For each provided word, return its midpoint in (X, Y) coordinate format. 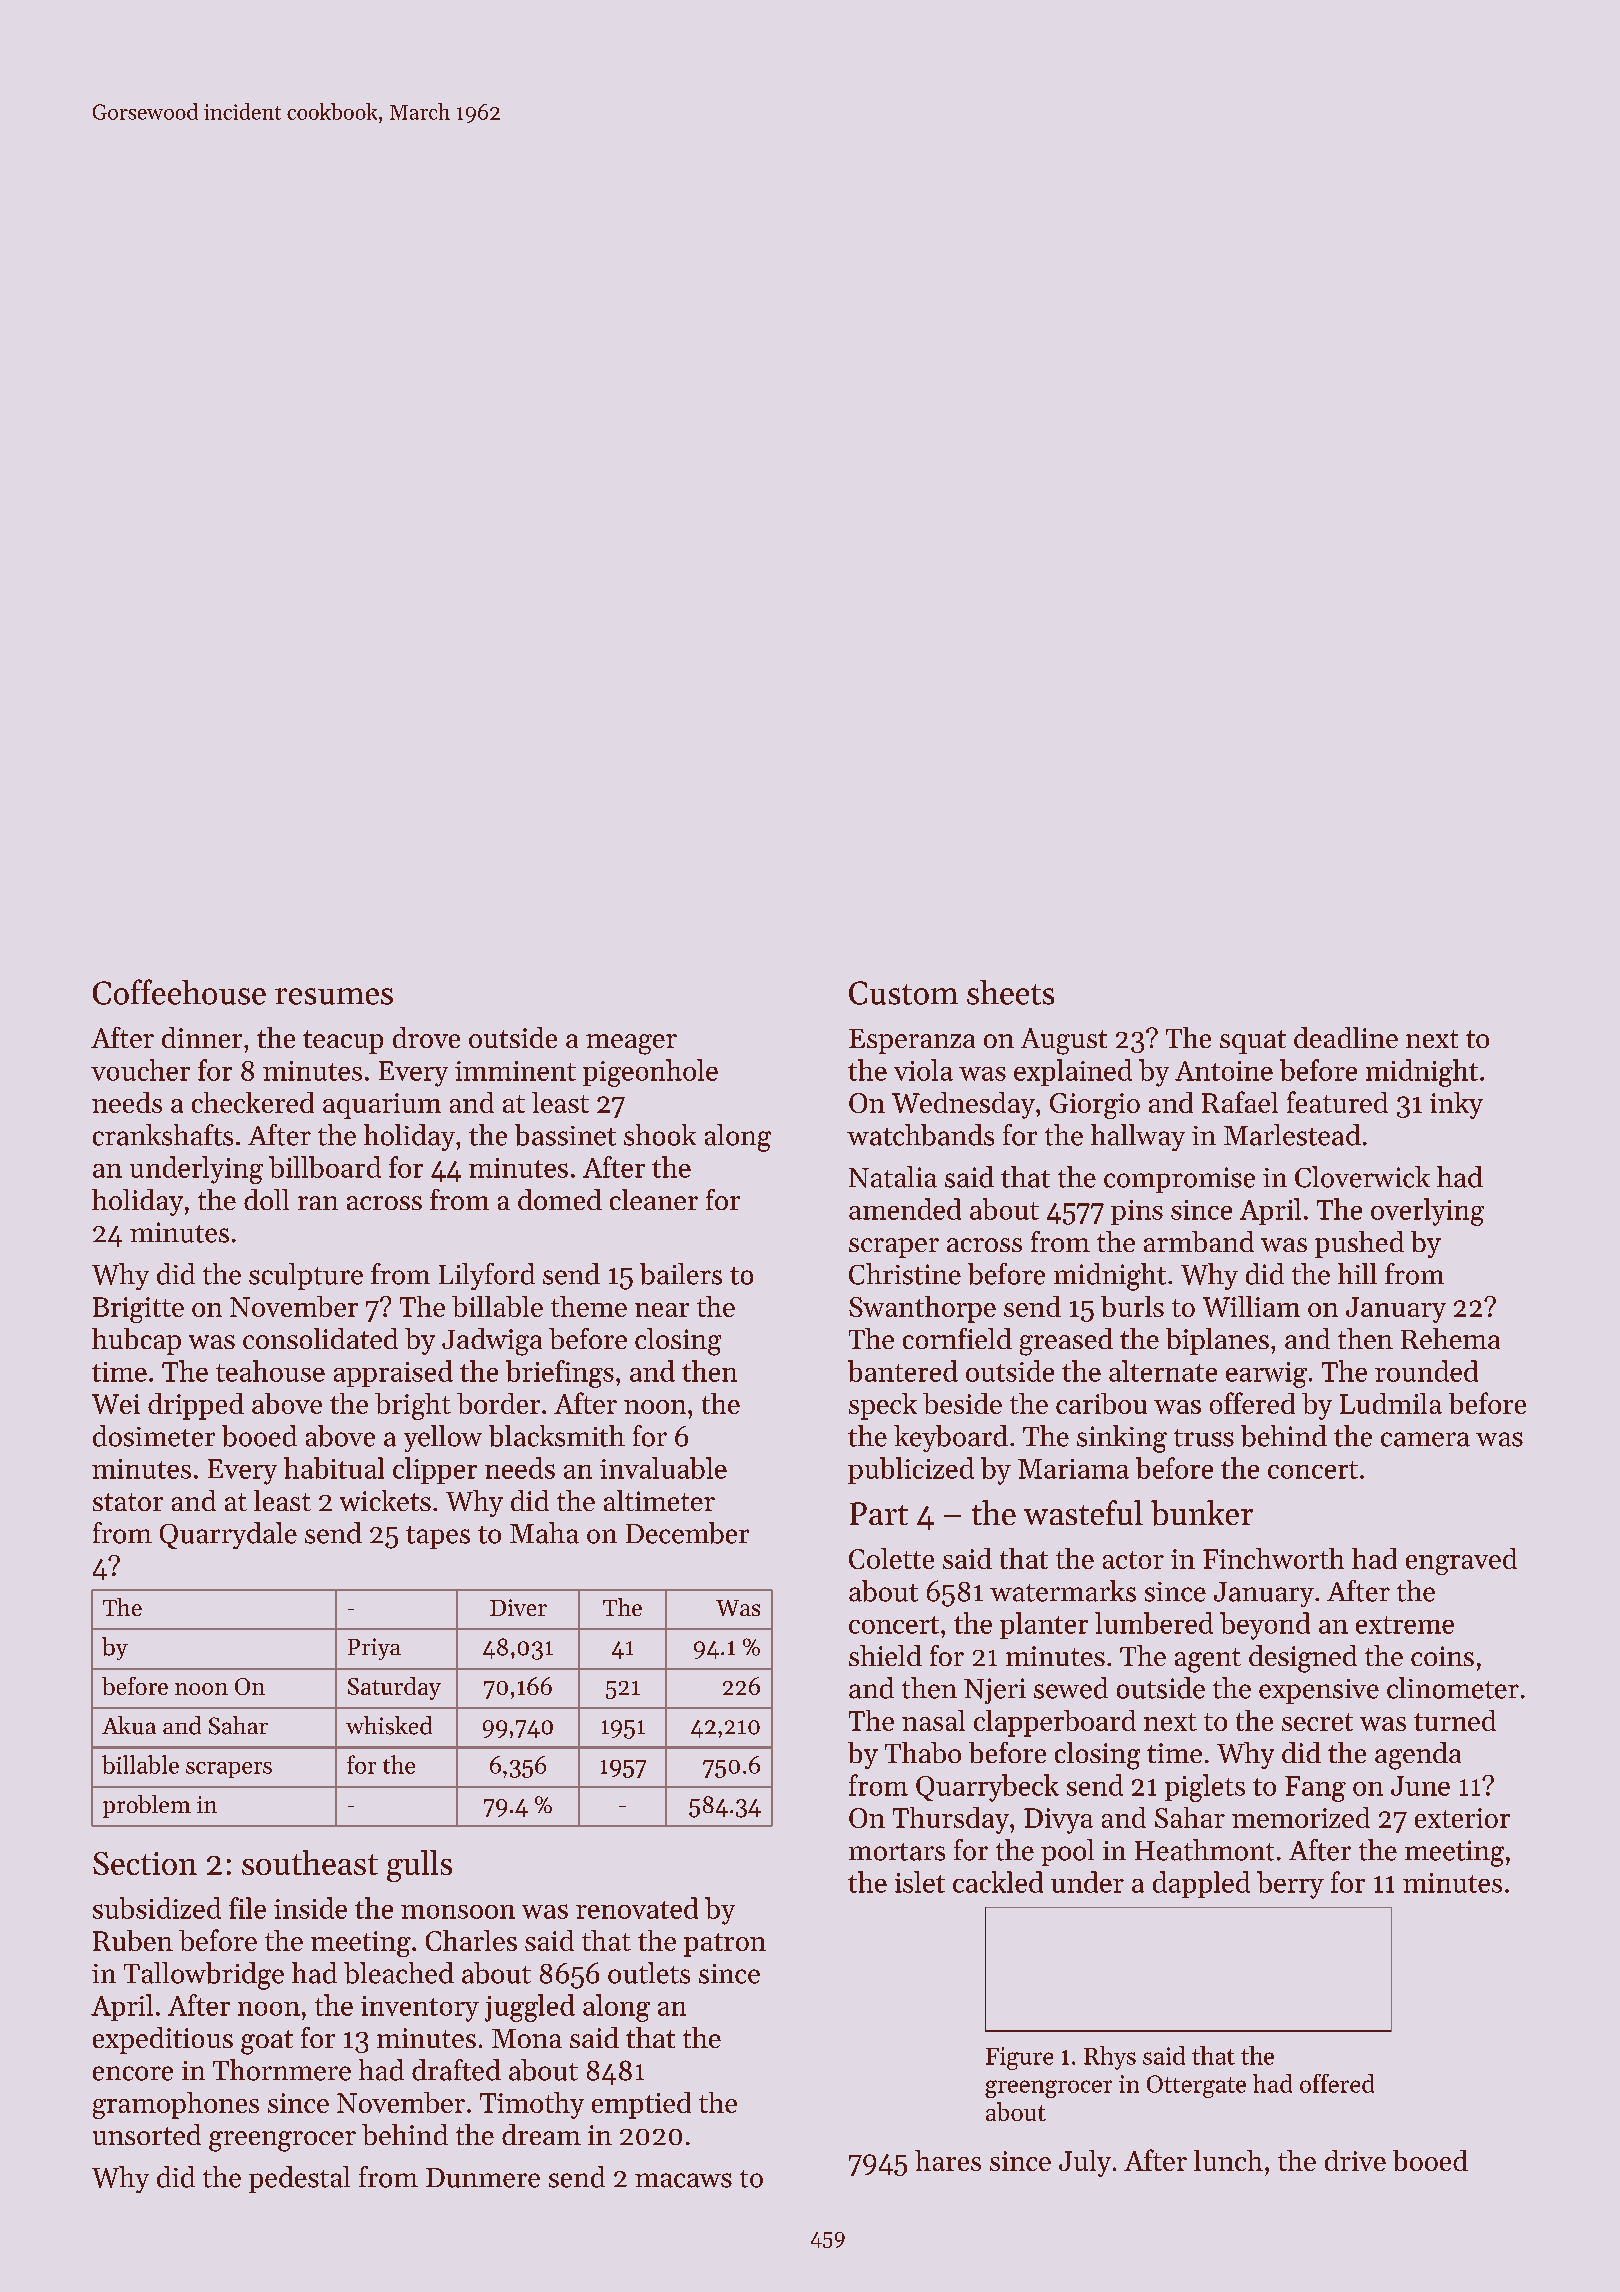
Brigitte (138, 1310)
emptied (641, 2105)
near (662, 1310)
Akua (129, 1725)
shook (660, 1135)
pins (1137, 1212)
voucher (140, 1070)
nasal (933, 1720)
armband (1199, 1241)
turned (1455, 1720)
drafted (456, 2070)
